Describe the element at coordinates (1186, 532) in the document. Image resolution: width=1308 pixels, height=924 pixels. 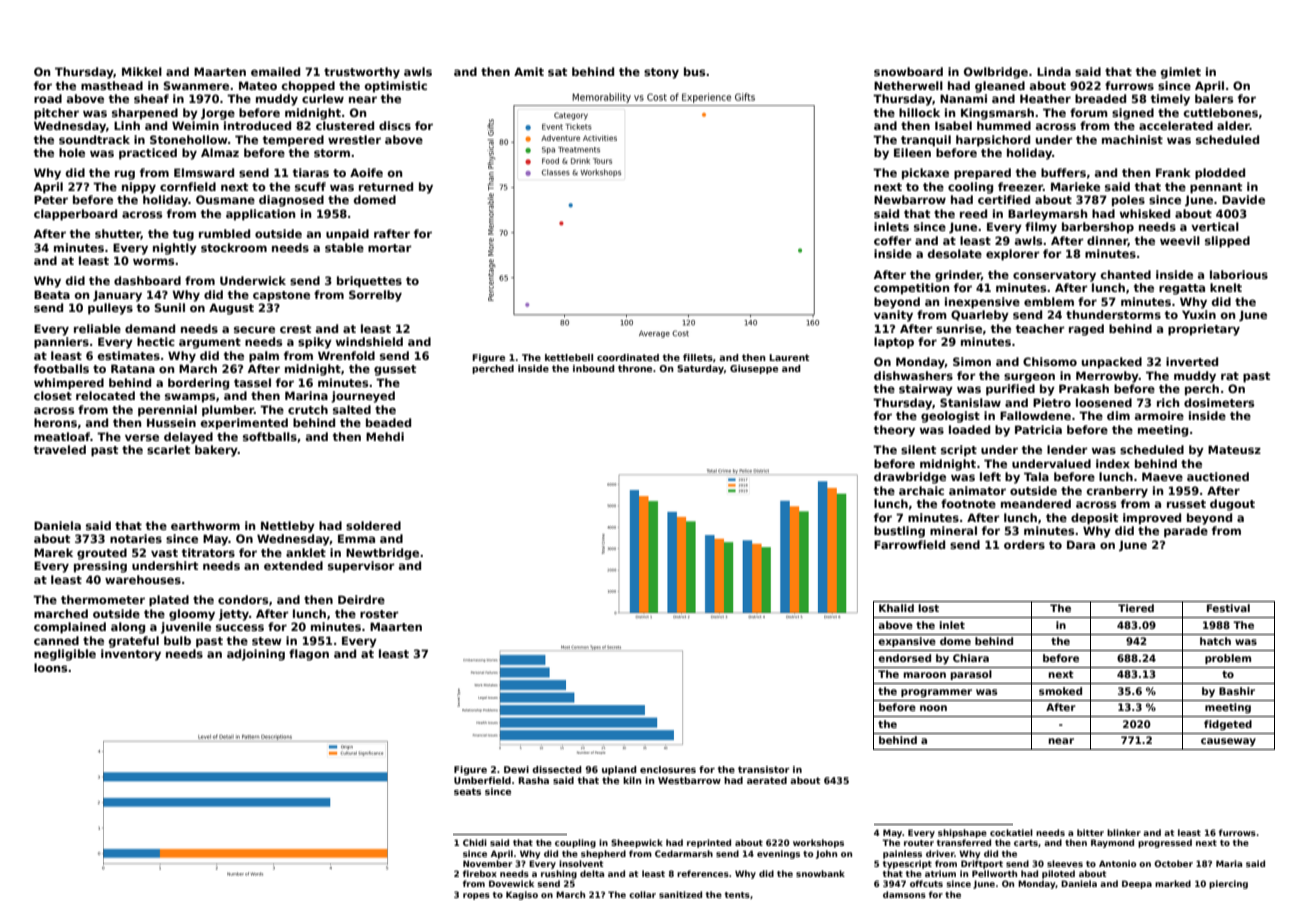
I see `parade` at that location.
